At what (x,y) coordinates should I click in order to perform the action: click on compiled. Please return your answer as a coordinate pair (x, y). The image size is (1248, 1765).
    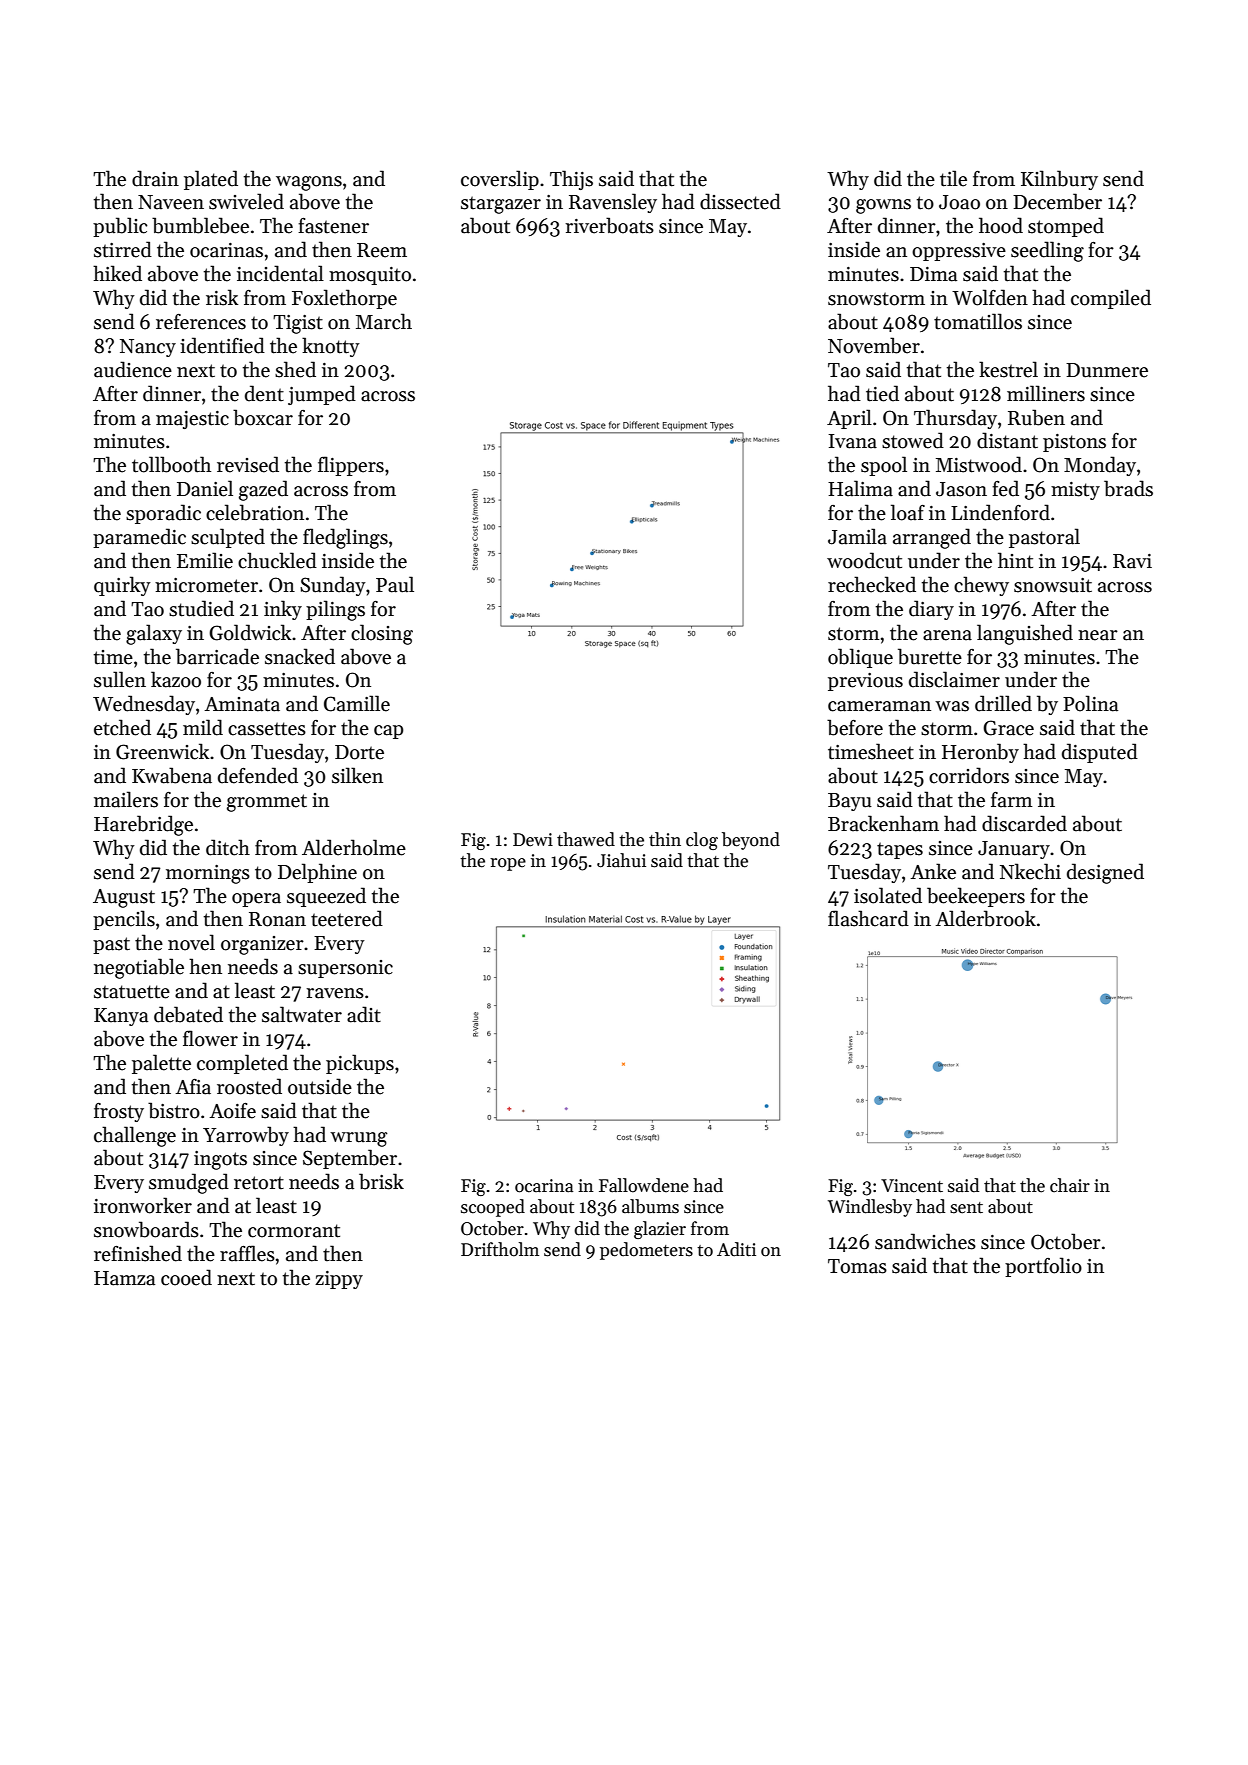
    Looking at the image, I should click on (1111, 299).
